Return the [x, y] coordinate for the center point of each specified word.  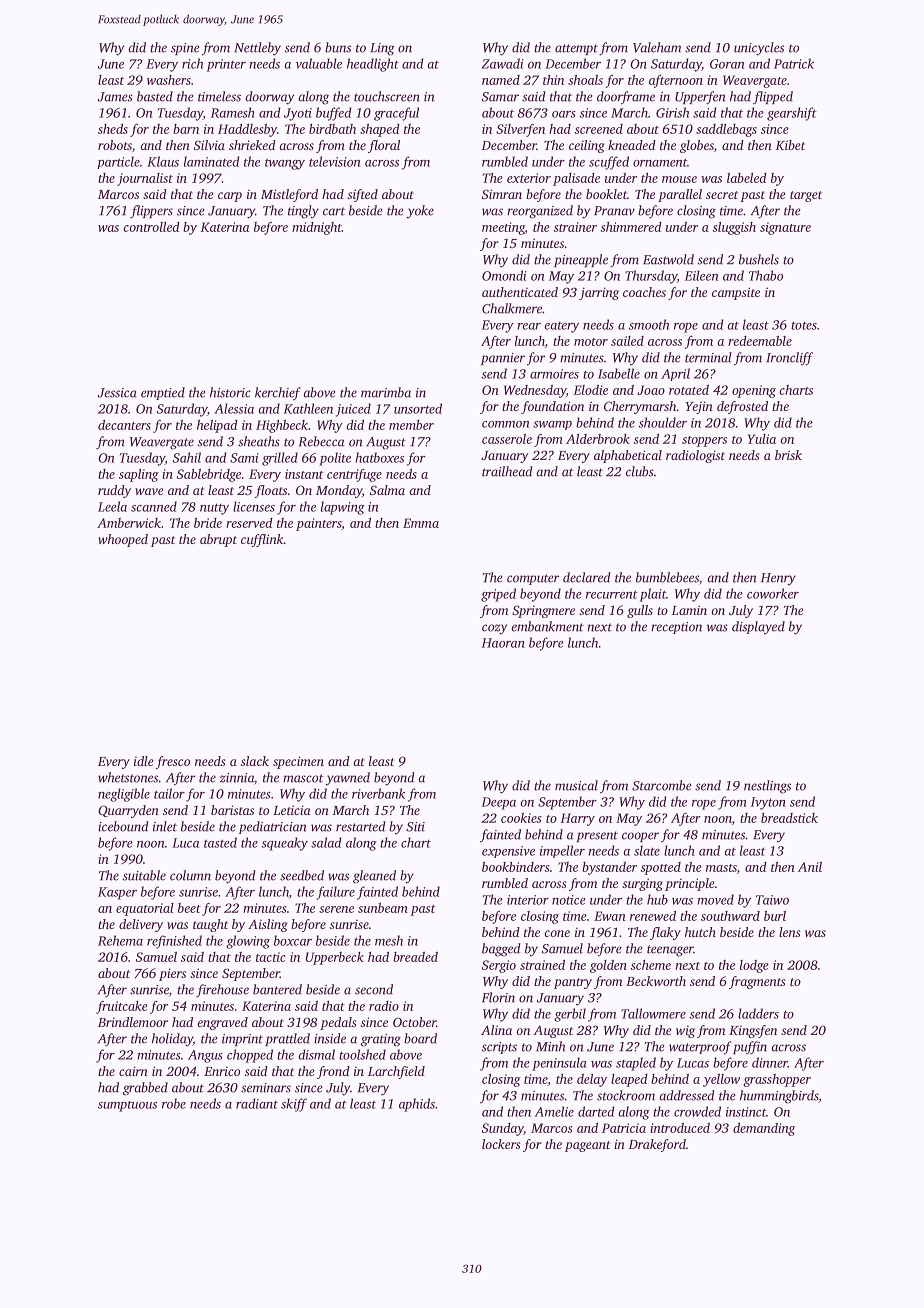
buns [338, 47]
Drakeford [657, 1145]
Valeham [657, 47]
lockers [501, 1144]
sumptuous [127, 1106]
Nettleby [257, 49]
